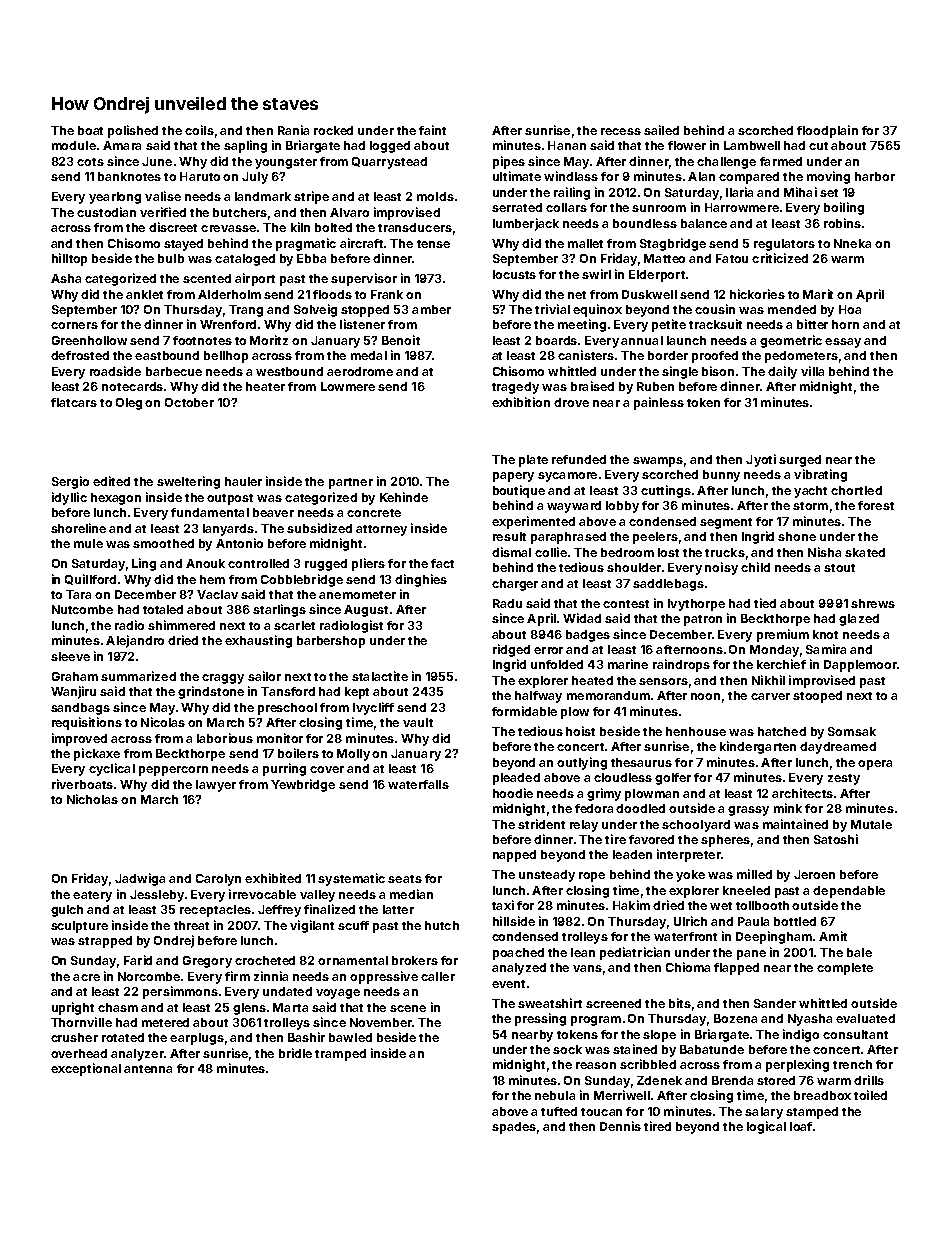 The height and width of the document is (1233, 952). I want to click on farmed, so click(781, 161).
